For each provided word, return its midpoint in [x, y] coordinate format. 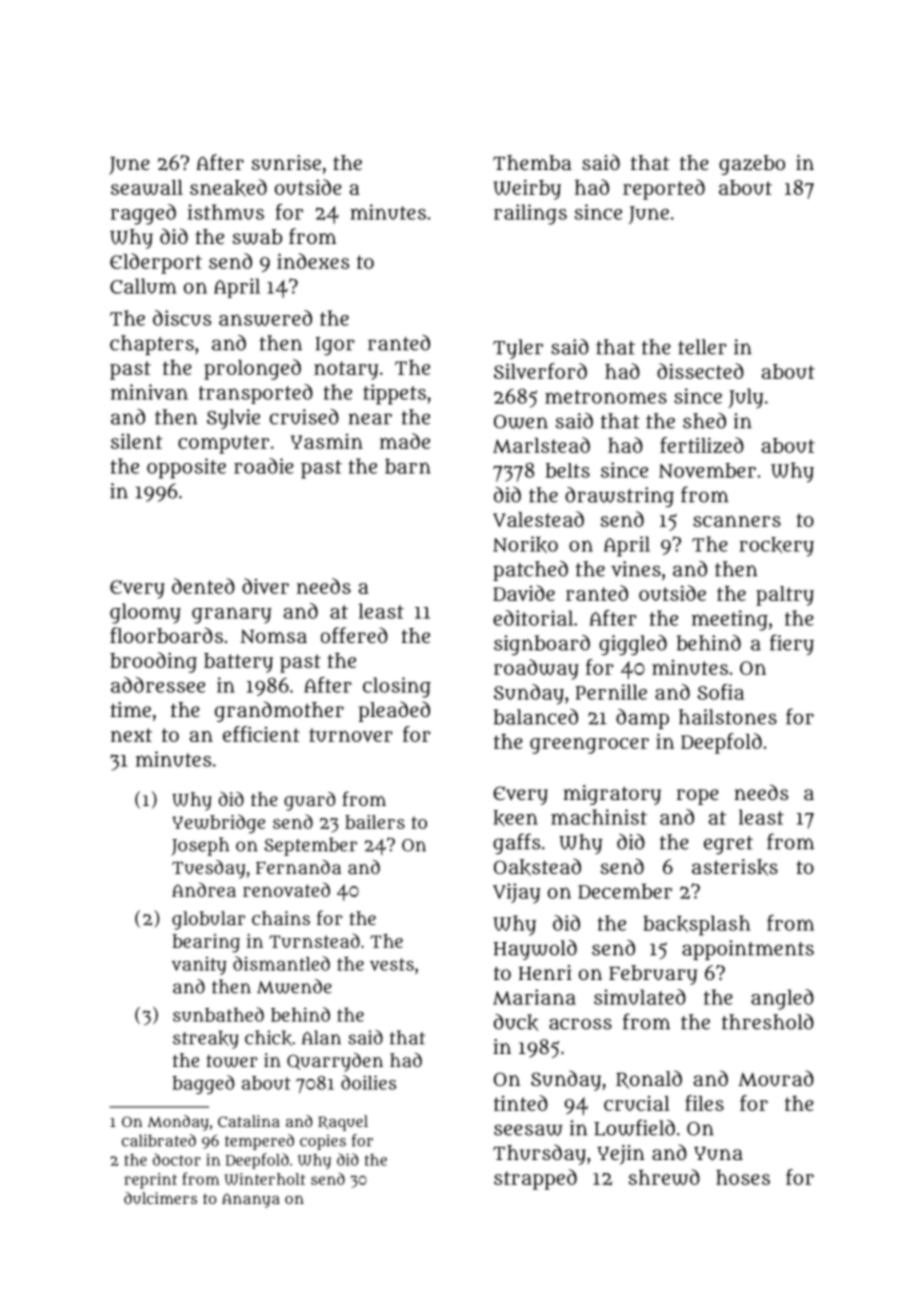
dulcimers [160, 1198]
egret [728, 845]
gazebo [752, 165]
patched [530, 571]
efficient [261, 734]
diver [265, 586]
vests [392, 964]
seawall [147, 188]
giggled [633, 645]
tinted [521, 1103]
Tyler [518, 349]
